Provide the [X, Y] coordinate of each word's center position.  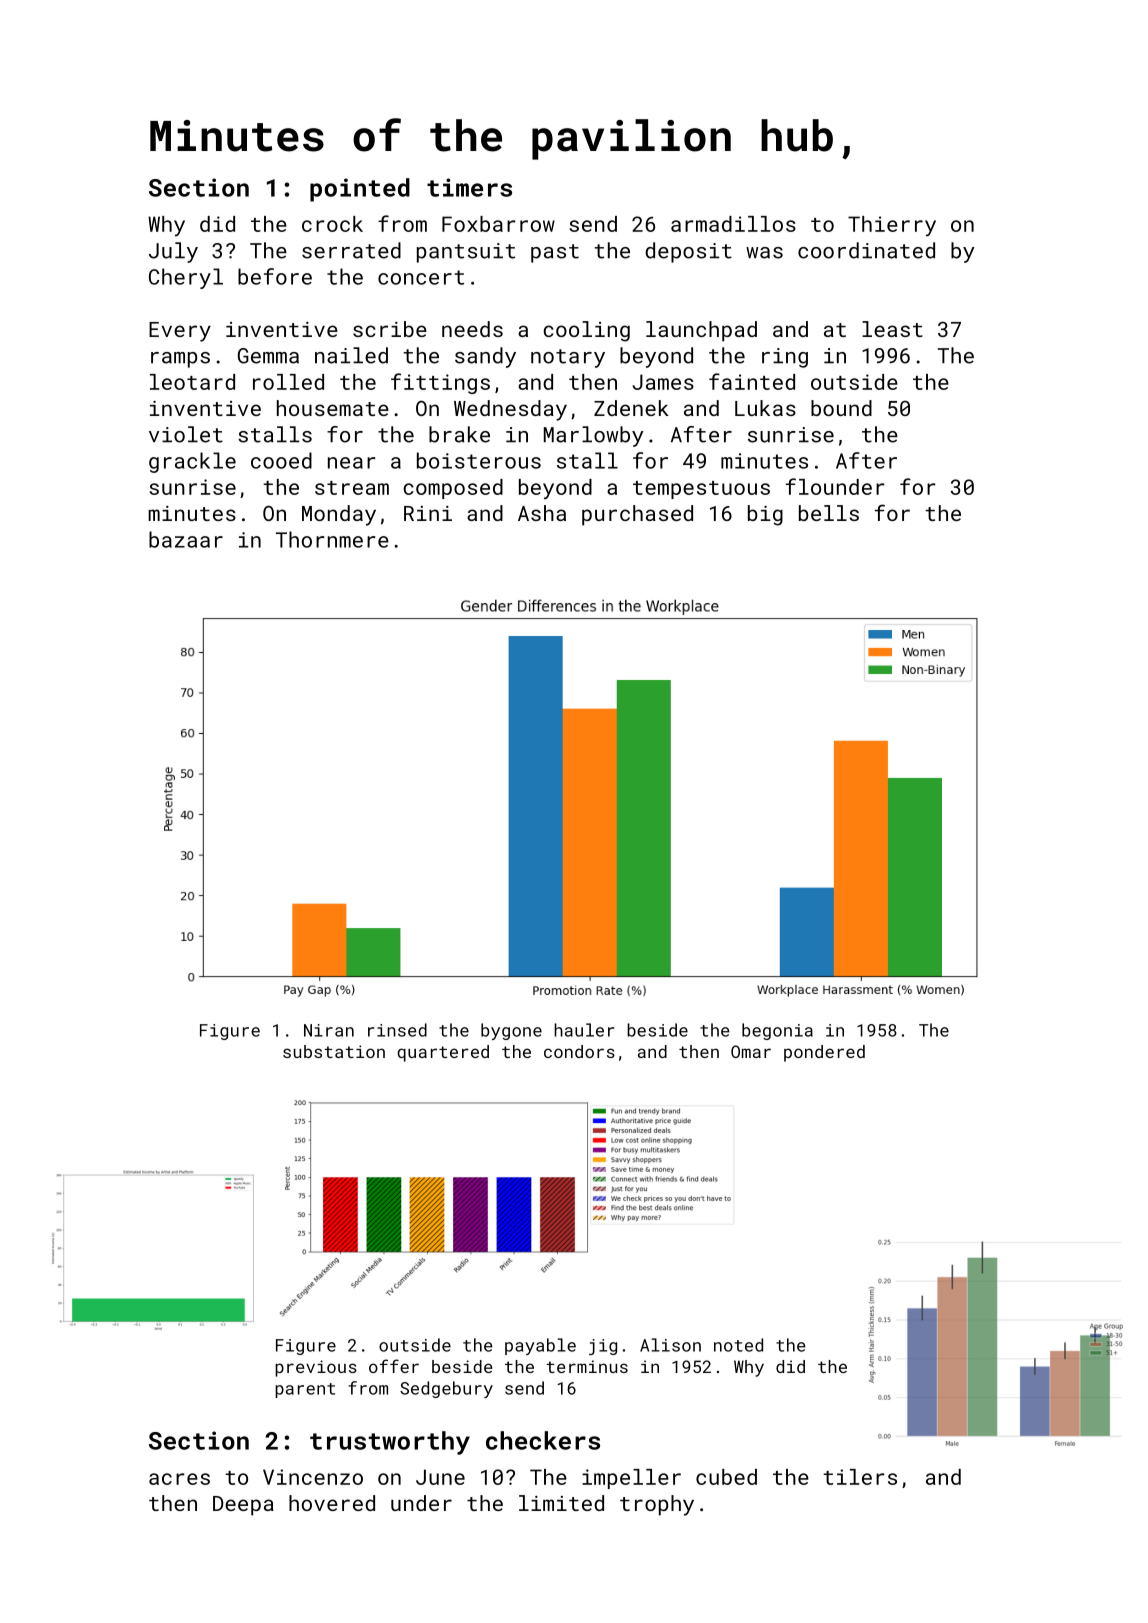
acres [179, 1479]
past [555, 253]
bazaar [186, 539]
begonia [777, 1031]
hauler [584, 1030]
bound [841, 408]
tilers [860, 1477]
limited [561, 1503]
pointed [360, 190]
